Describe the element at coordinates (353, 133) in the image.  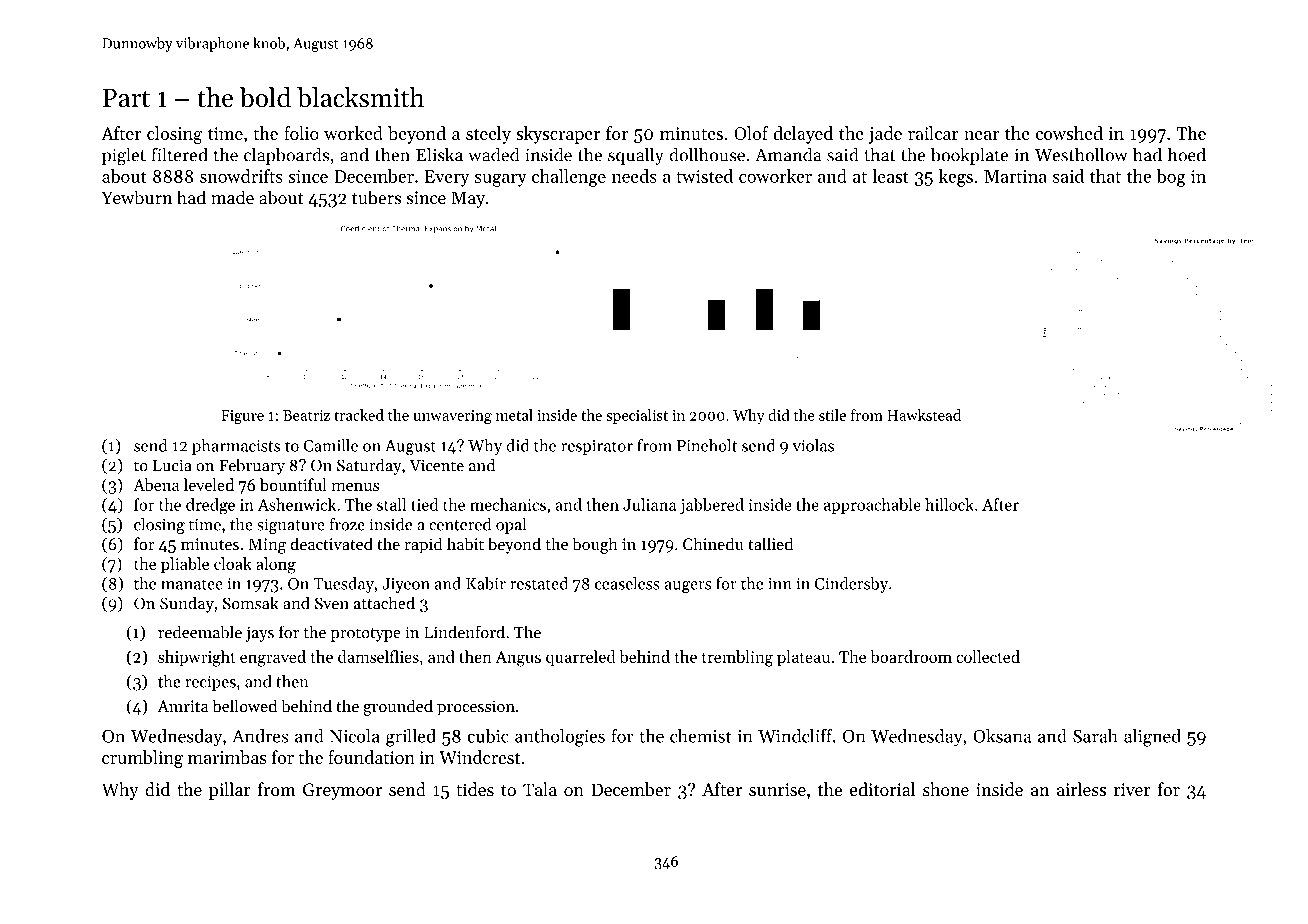
I see `worked` at that location.
